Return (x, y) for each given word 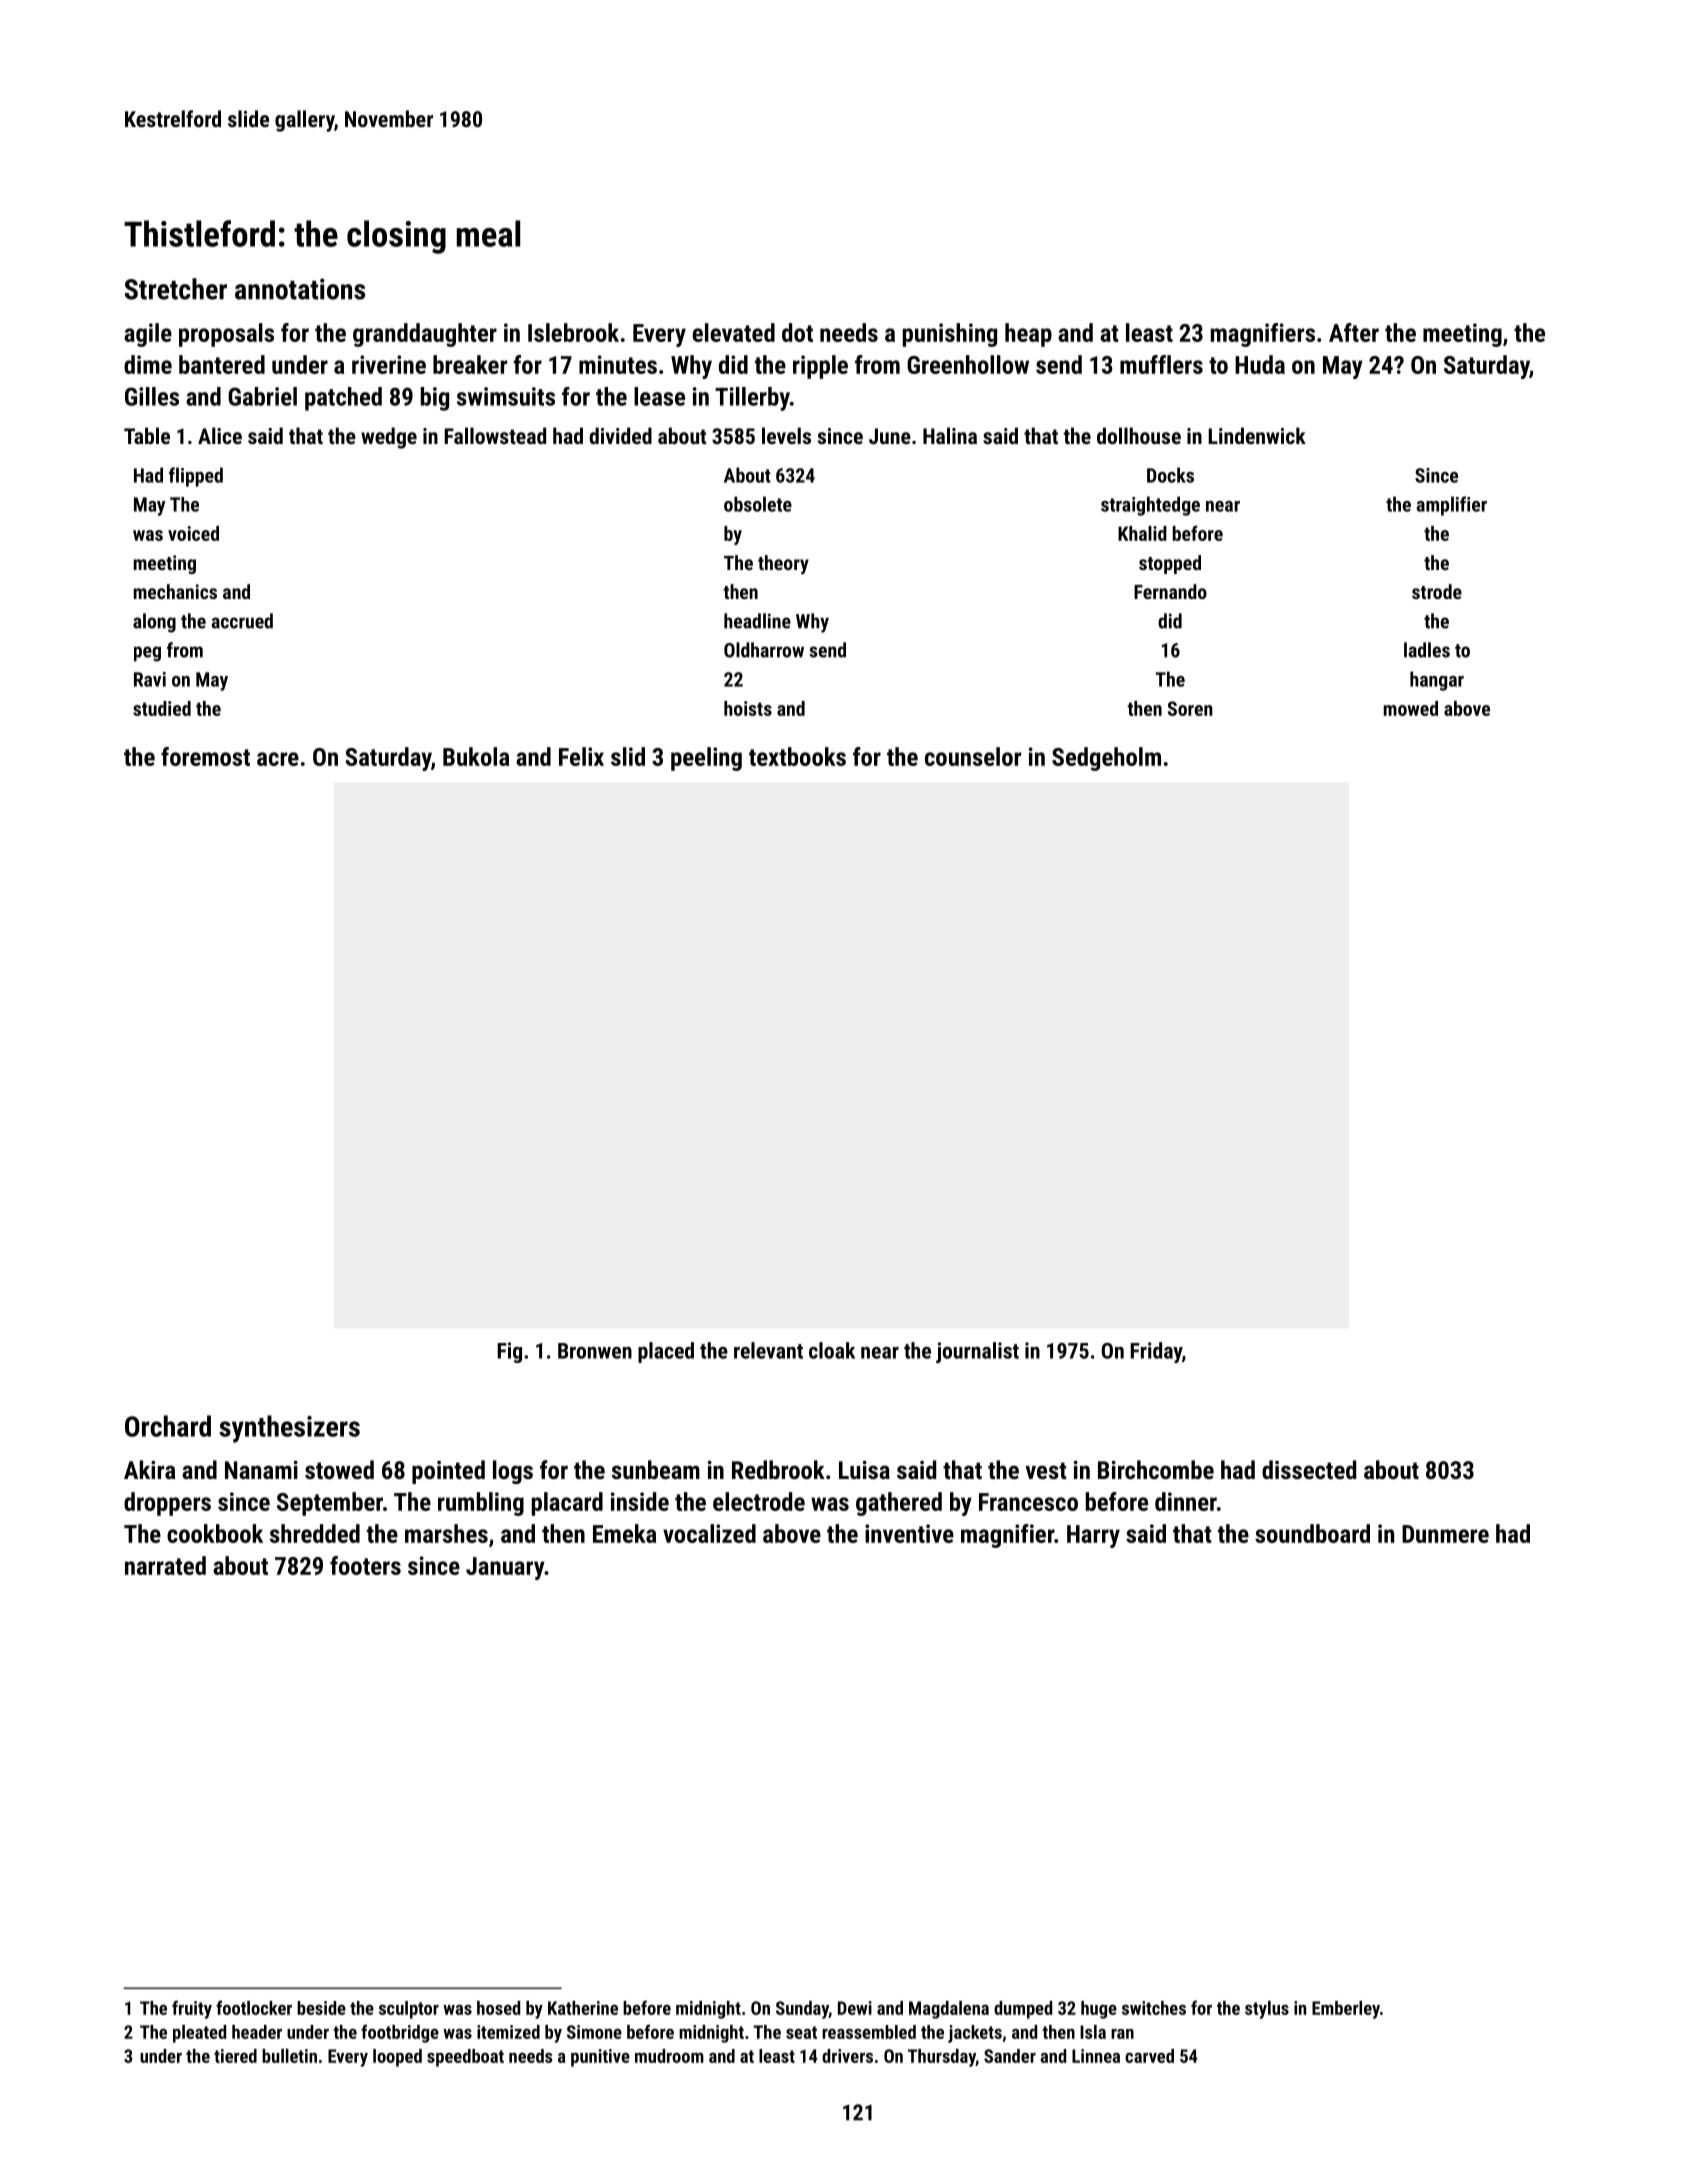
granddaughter (425, 335)
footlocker (254, 2007)
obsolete (758, 504)
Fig (509, 1352)
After (1354, 332)
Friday (1156, 1352)
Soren (1190, 708)
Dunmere (1445, 1534)
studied (162, 708)
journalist (977, 1352)
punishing (950, 335)
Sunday (802, 2010)
